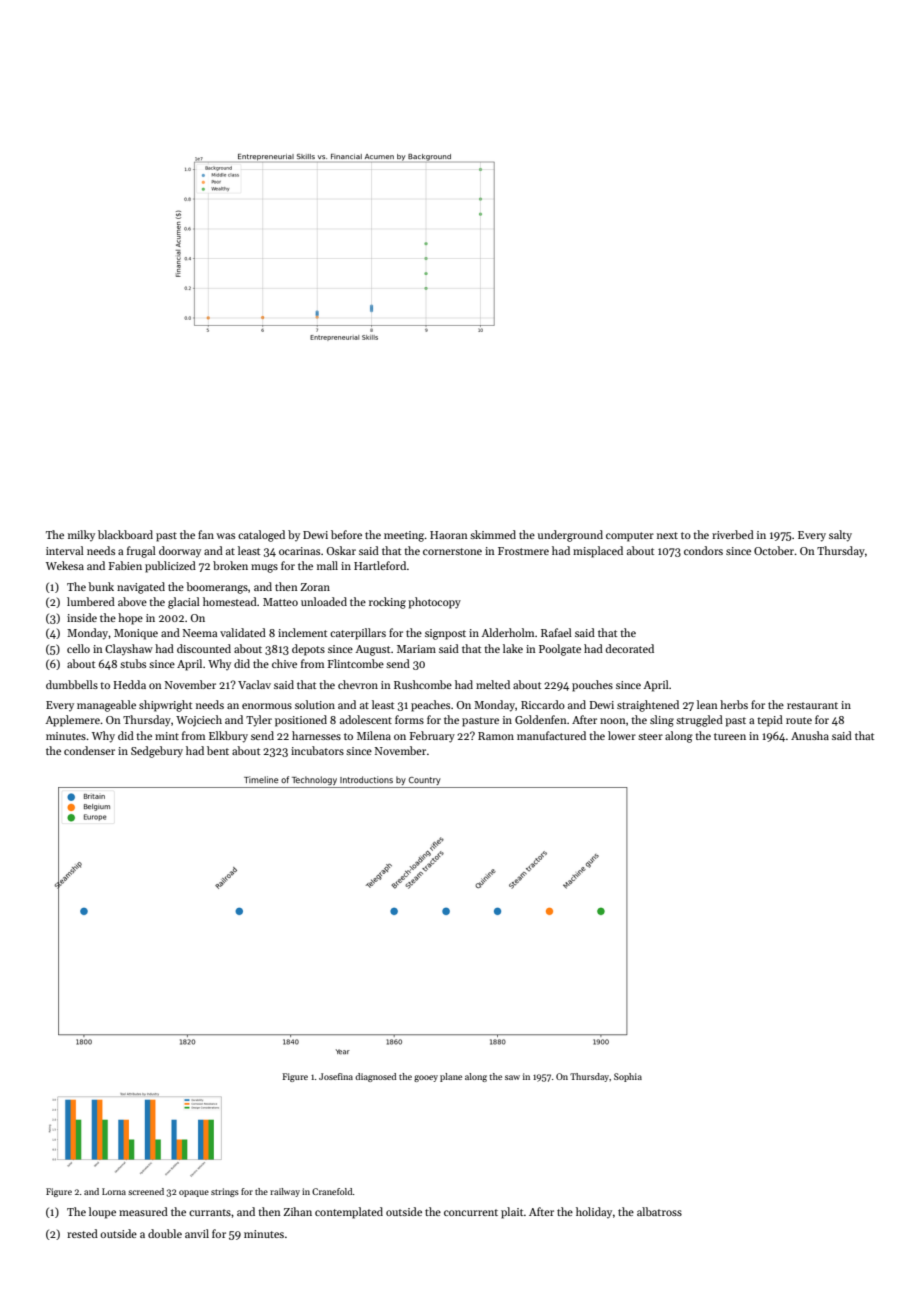 The image size is (924, 1308). What do you see at coordinates (730, 736) in the screenshot?
I see `tureen` at bounding box center [730, 736].
